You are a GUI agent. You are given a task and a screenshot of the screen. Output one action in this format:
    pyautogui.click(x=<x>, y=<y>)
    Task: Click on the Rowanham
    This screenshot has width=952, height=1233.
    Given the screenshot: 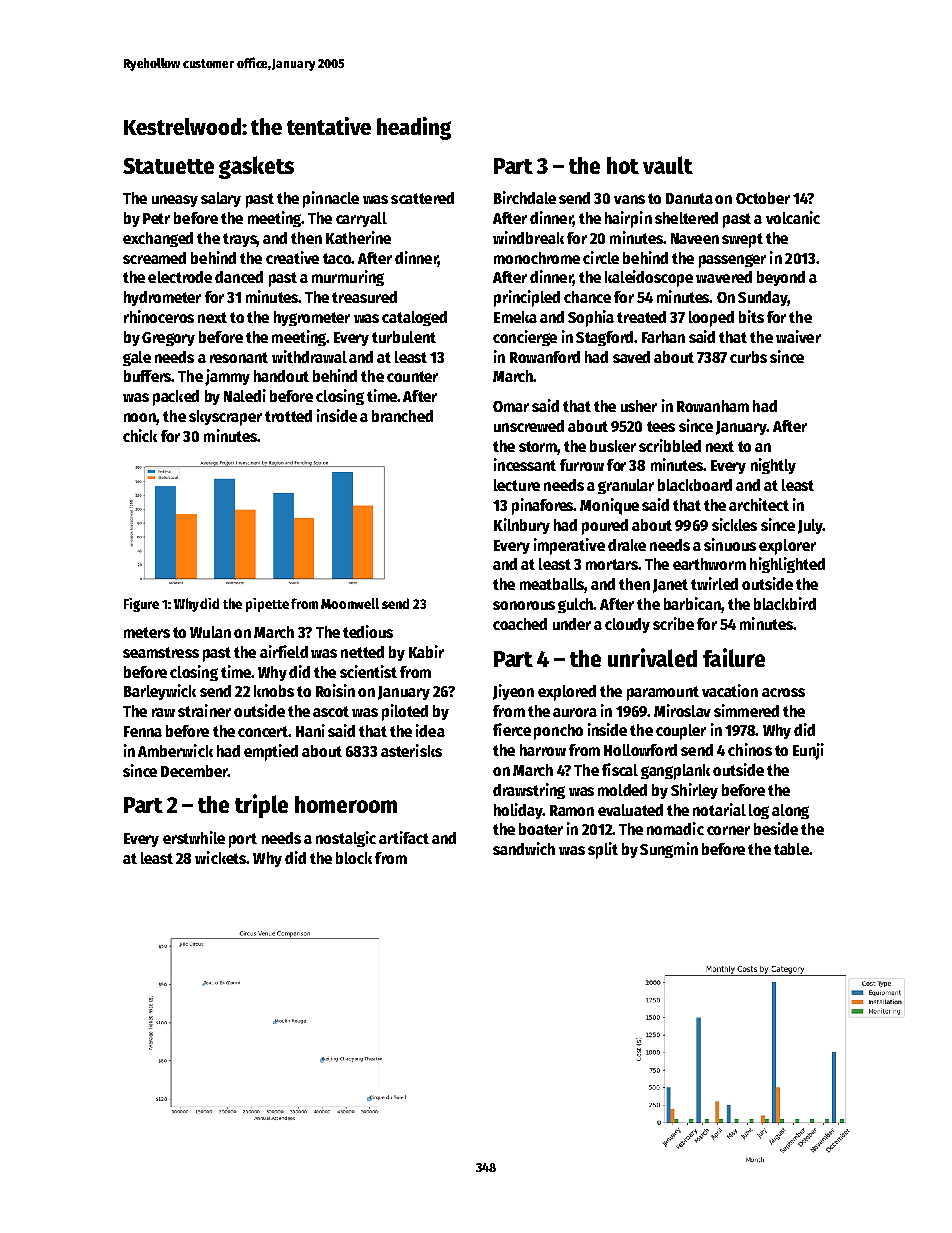 What is the action you would take?
    pyautogui.click(x=713, y=406)
